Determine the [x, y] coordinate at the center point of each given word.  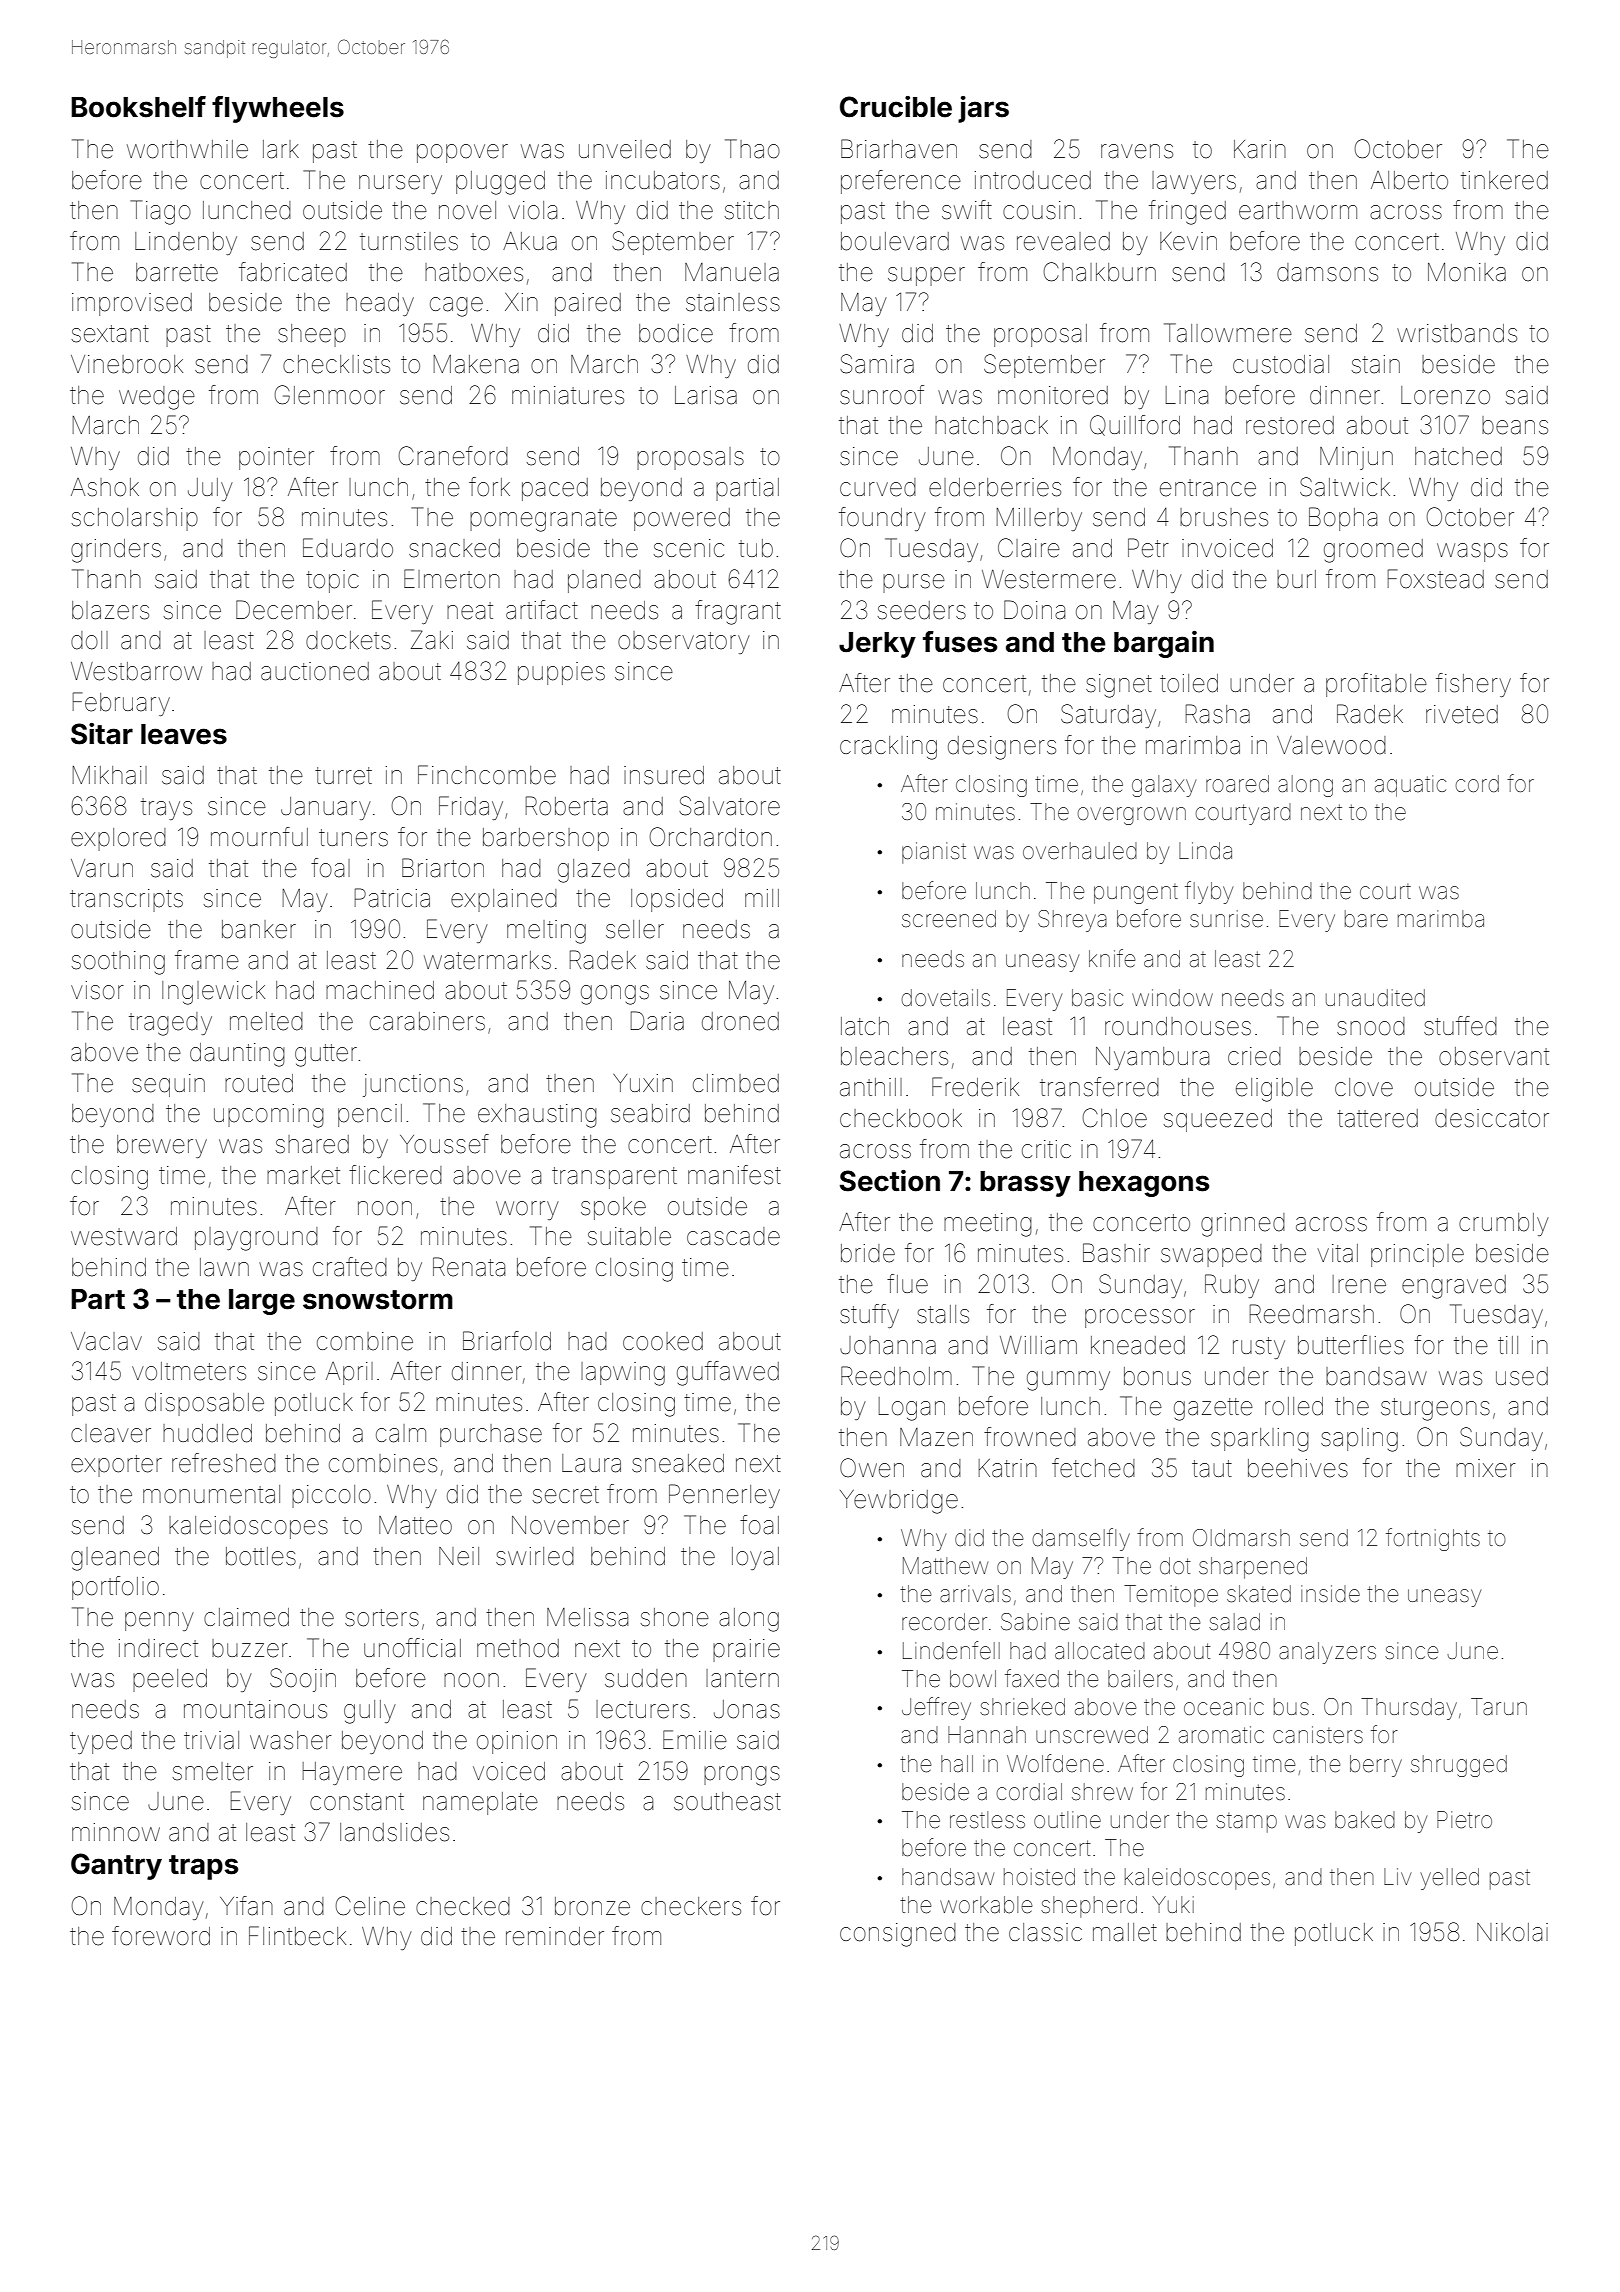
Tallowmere [1228, 333]
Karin [1260, 149]
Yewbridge [899, 1502]
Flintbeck [297, 1936]
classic [1045, 1932]
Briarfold [507, 1341]
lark [281, 149]
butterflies [1351, 1345]
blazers [110, 610]
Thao [752, 149]
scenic [689, 548]
